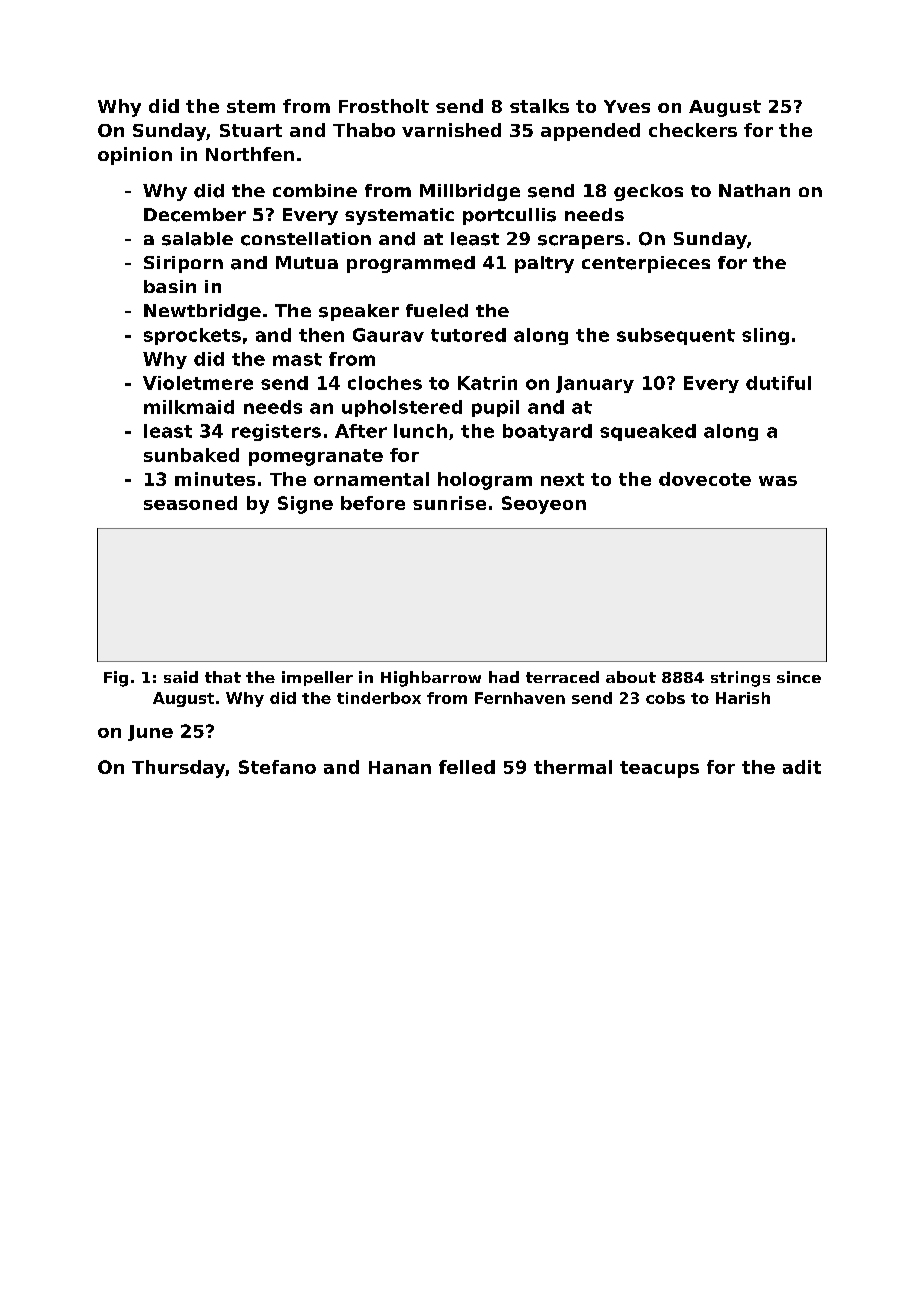  I want to click on seasoned, so click(190, 503).
